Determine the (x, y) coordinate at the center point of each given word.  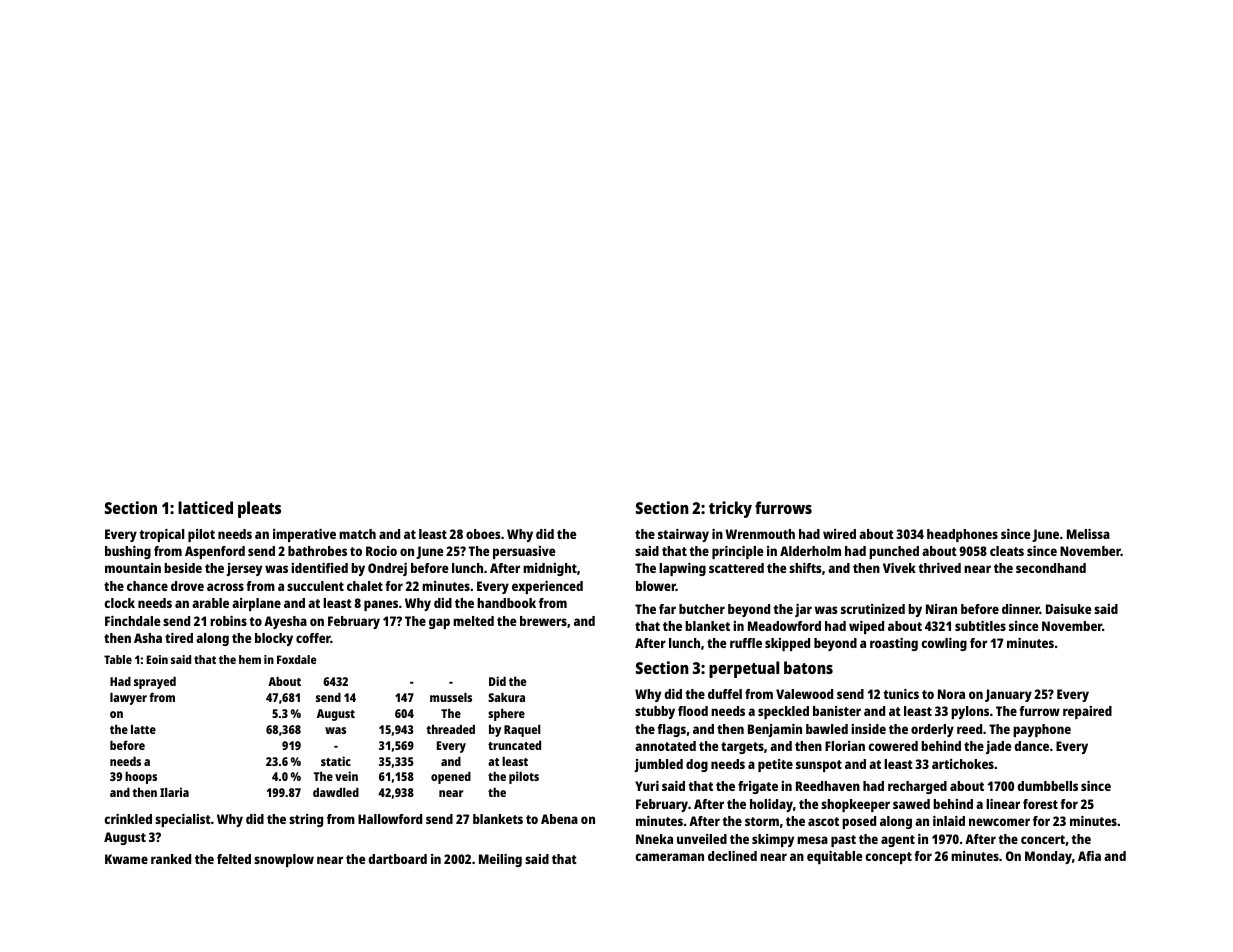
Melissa (1088, 534)
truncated (514, 745)
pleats (259, 509)
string (306, 820)
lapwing (682, 569)
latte (143, 729)
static (336, 761)
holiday (771, 805)
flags (671, 730)
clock (119, 603)
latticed (205, 507)
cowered (893, 746)
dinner (1021, 609)
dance (1031, 746)
